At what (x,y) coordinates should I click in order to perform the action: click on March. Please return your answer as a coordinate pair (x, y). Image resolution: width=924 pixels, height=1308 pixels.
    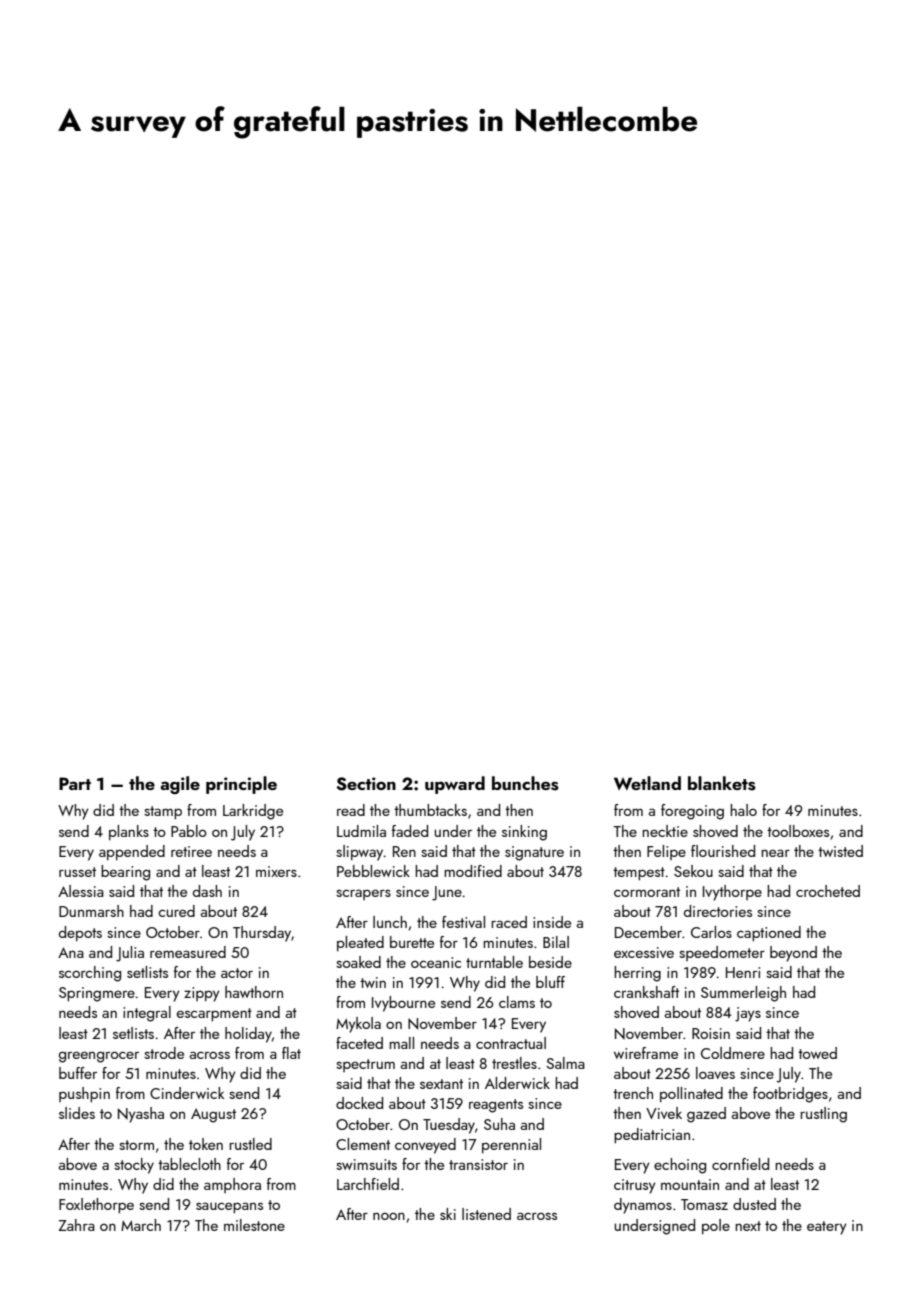
    Looking at the image, I should click on (141, 1225).
